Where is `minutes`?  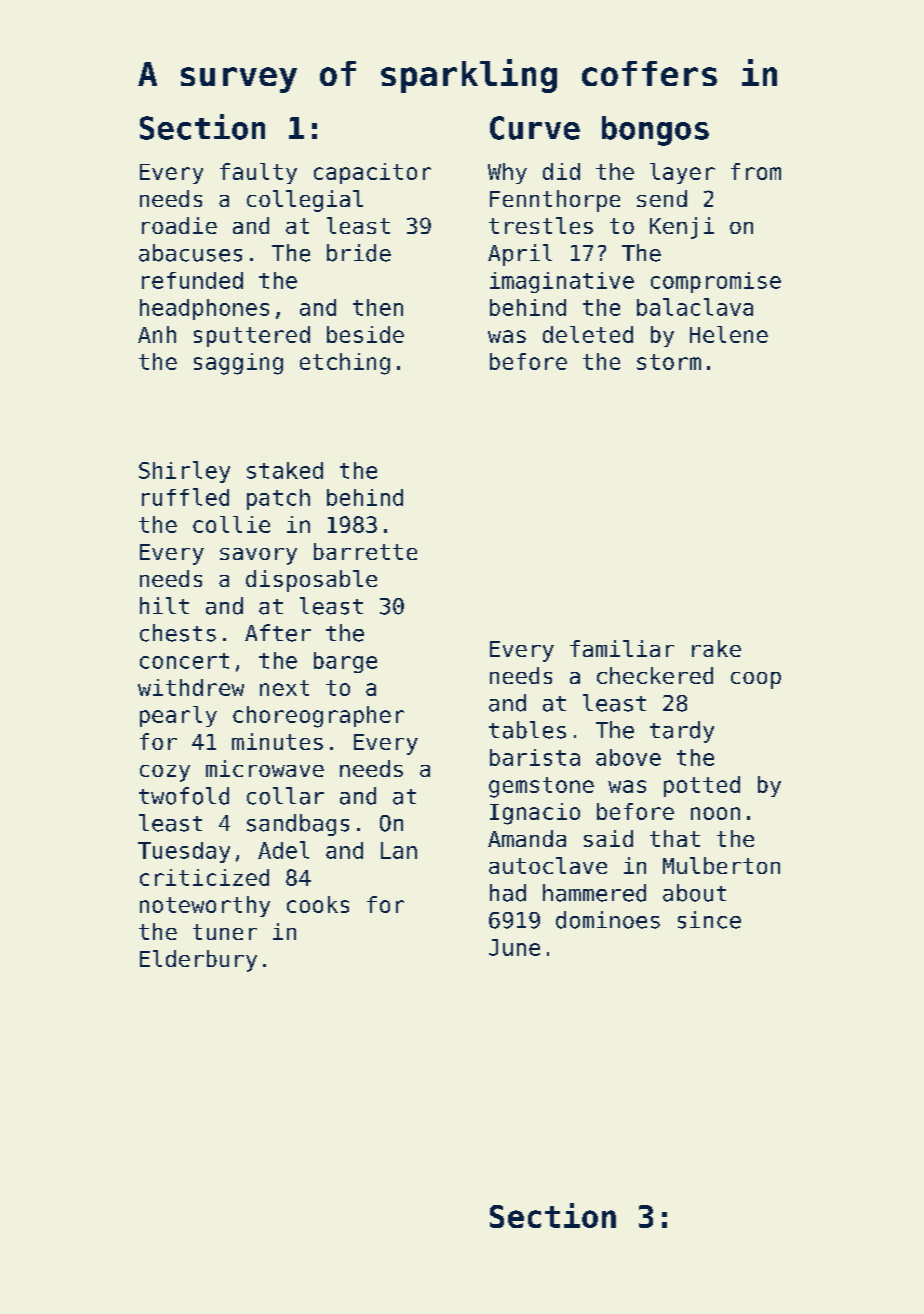 minutes is located at coordinates (277, 741).
